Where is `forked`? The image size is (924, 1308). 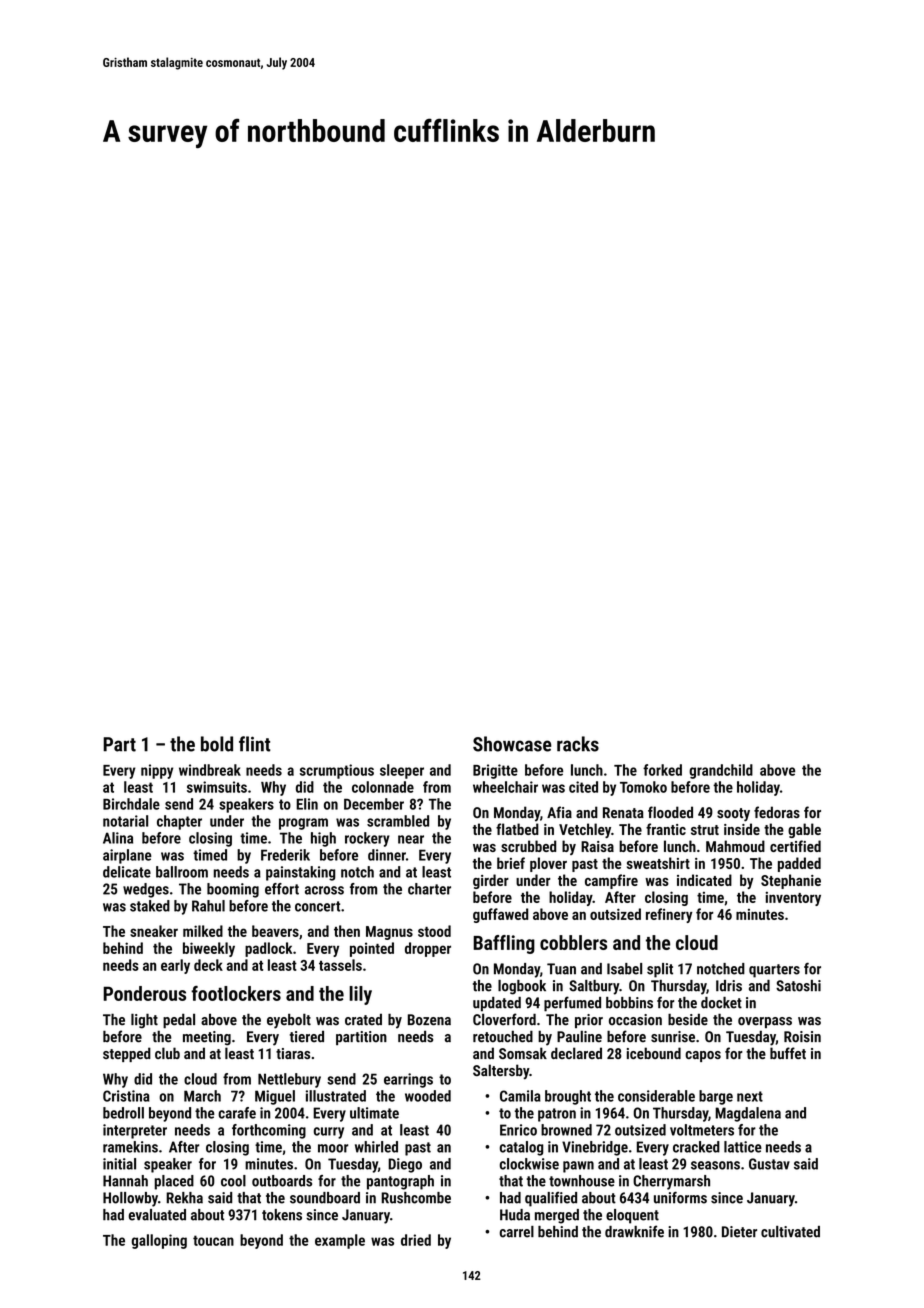 forked is located at coordinates (662, 770).
